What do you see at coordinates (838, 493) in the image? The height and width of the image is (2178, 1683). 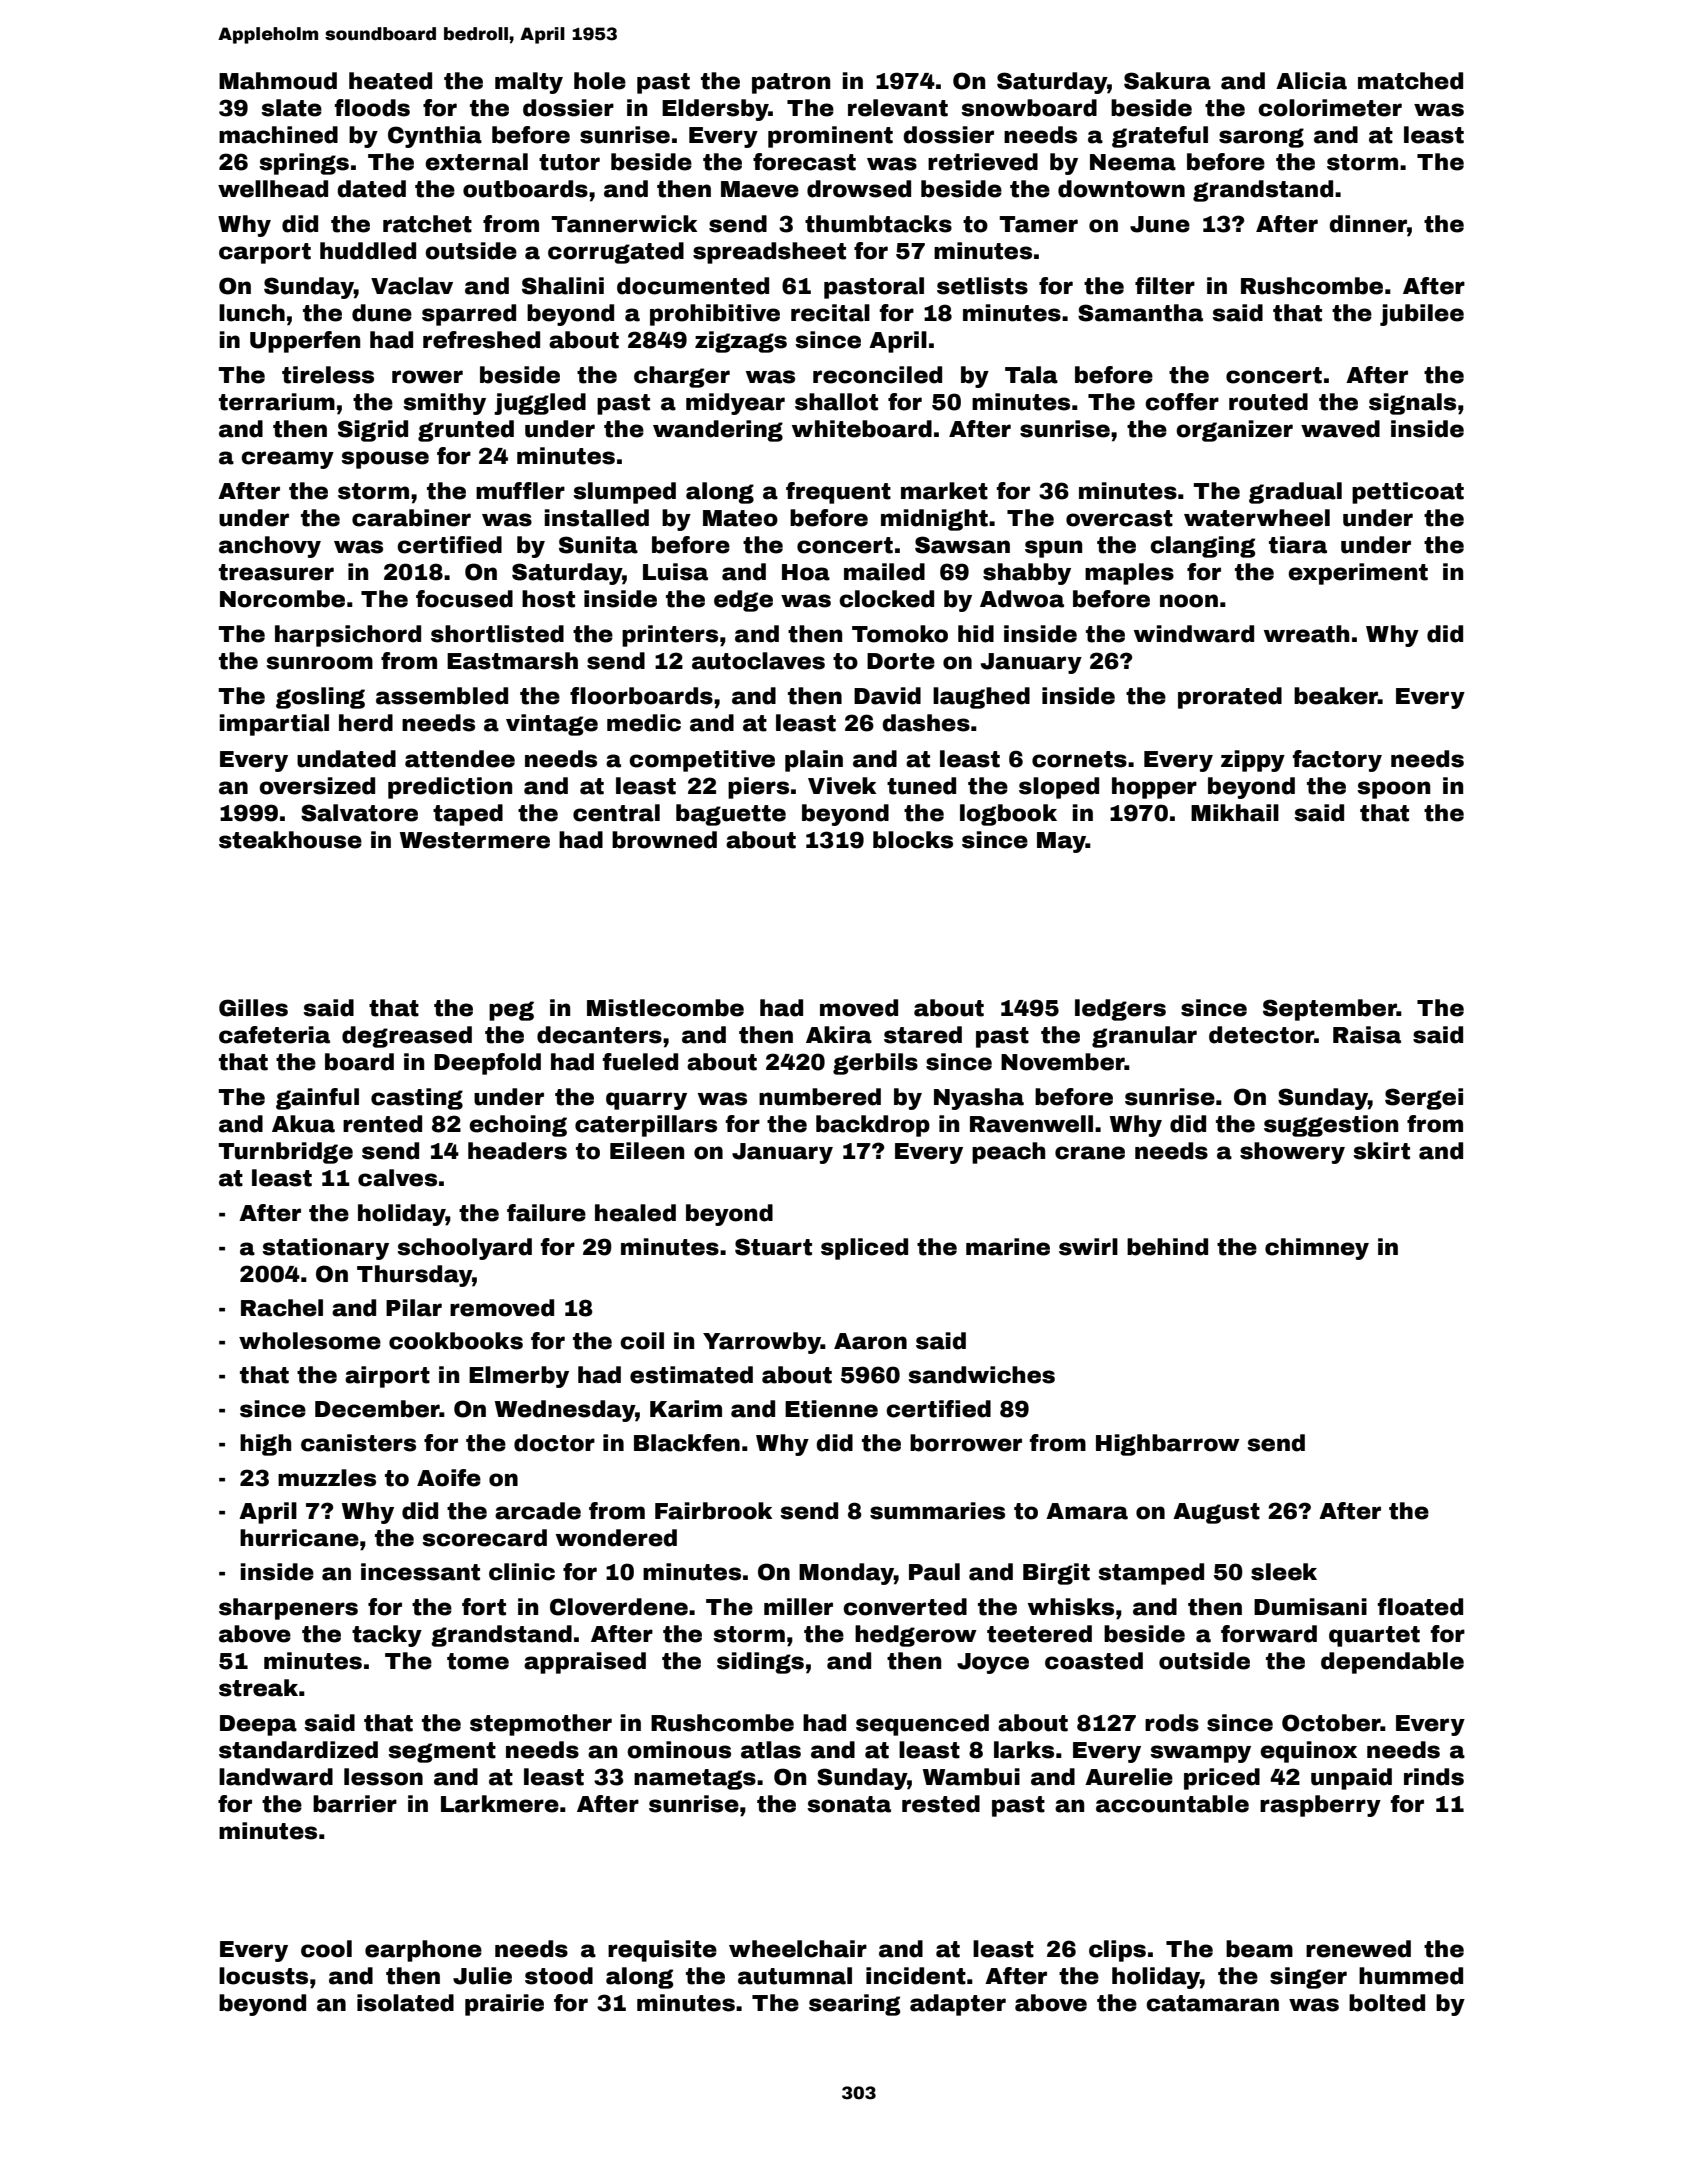 I see `frequent` at bounding box center [838, 493].
